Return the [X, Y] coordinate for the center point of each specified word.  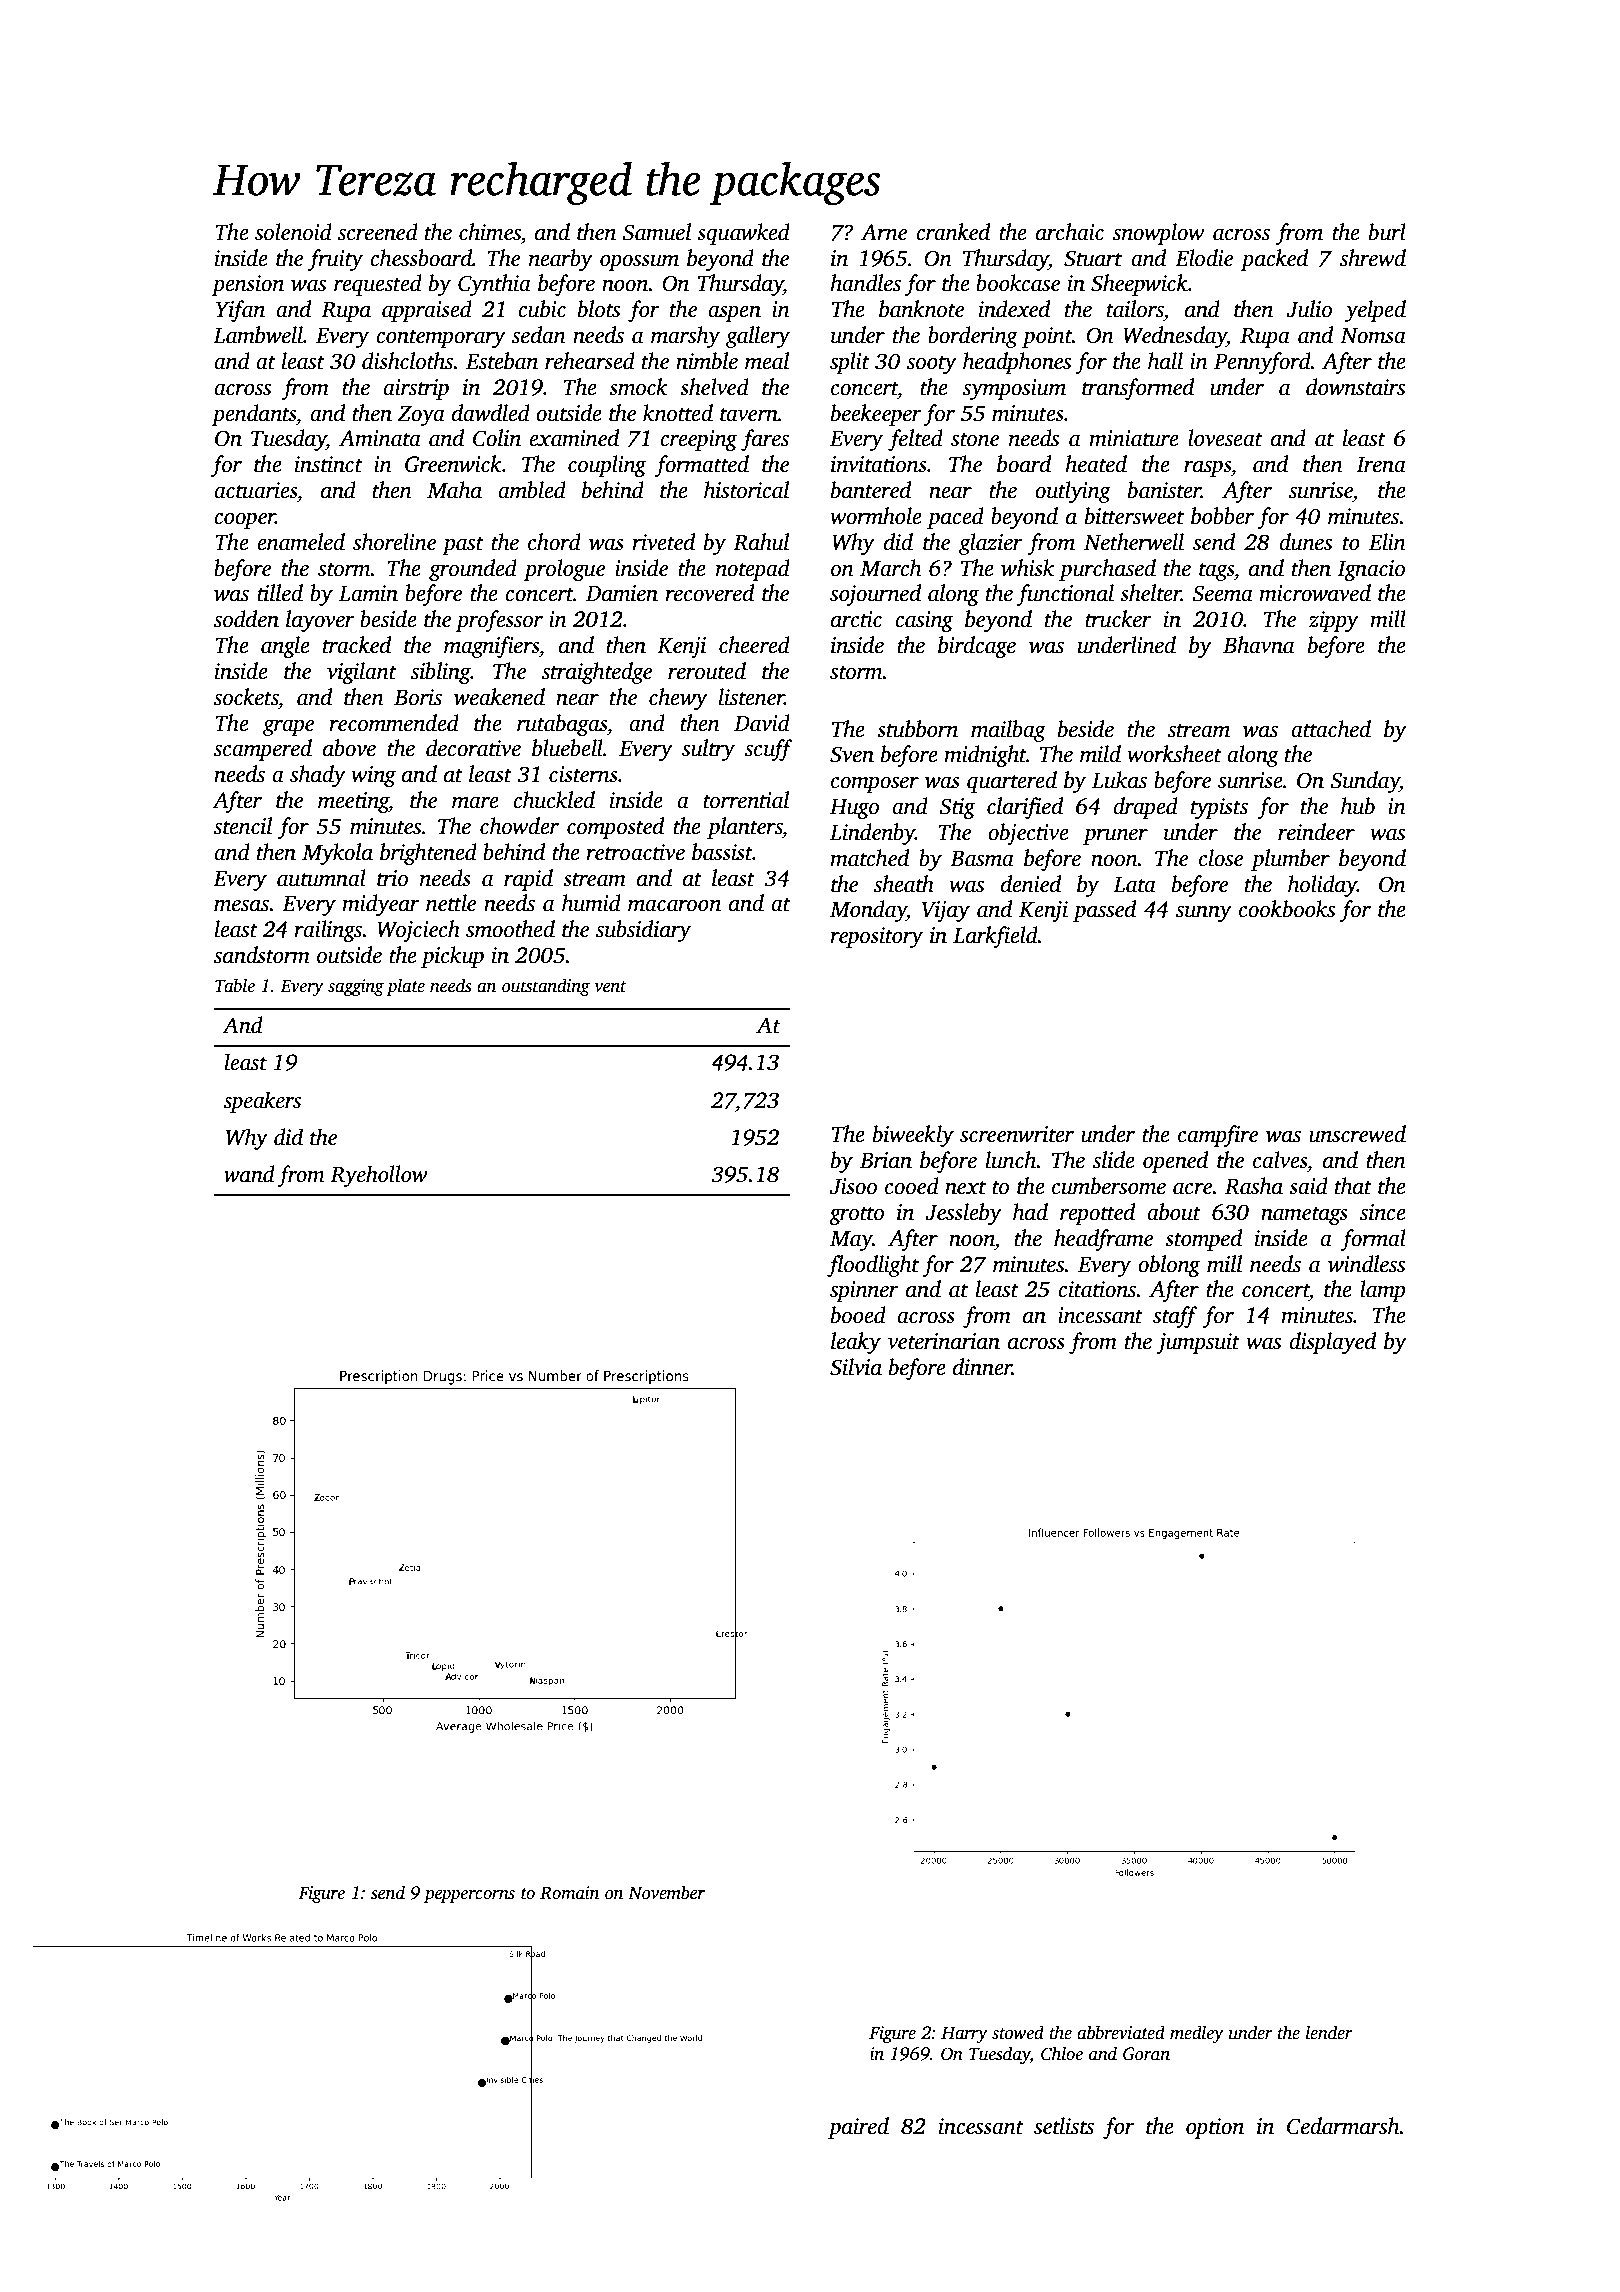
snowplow [1158, 234]
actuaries [255, 490]
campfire [1218, 1136]
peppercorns [469, 1896]
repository [877, 937]
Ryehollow [379, 1176]
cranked [953, 232]
